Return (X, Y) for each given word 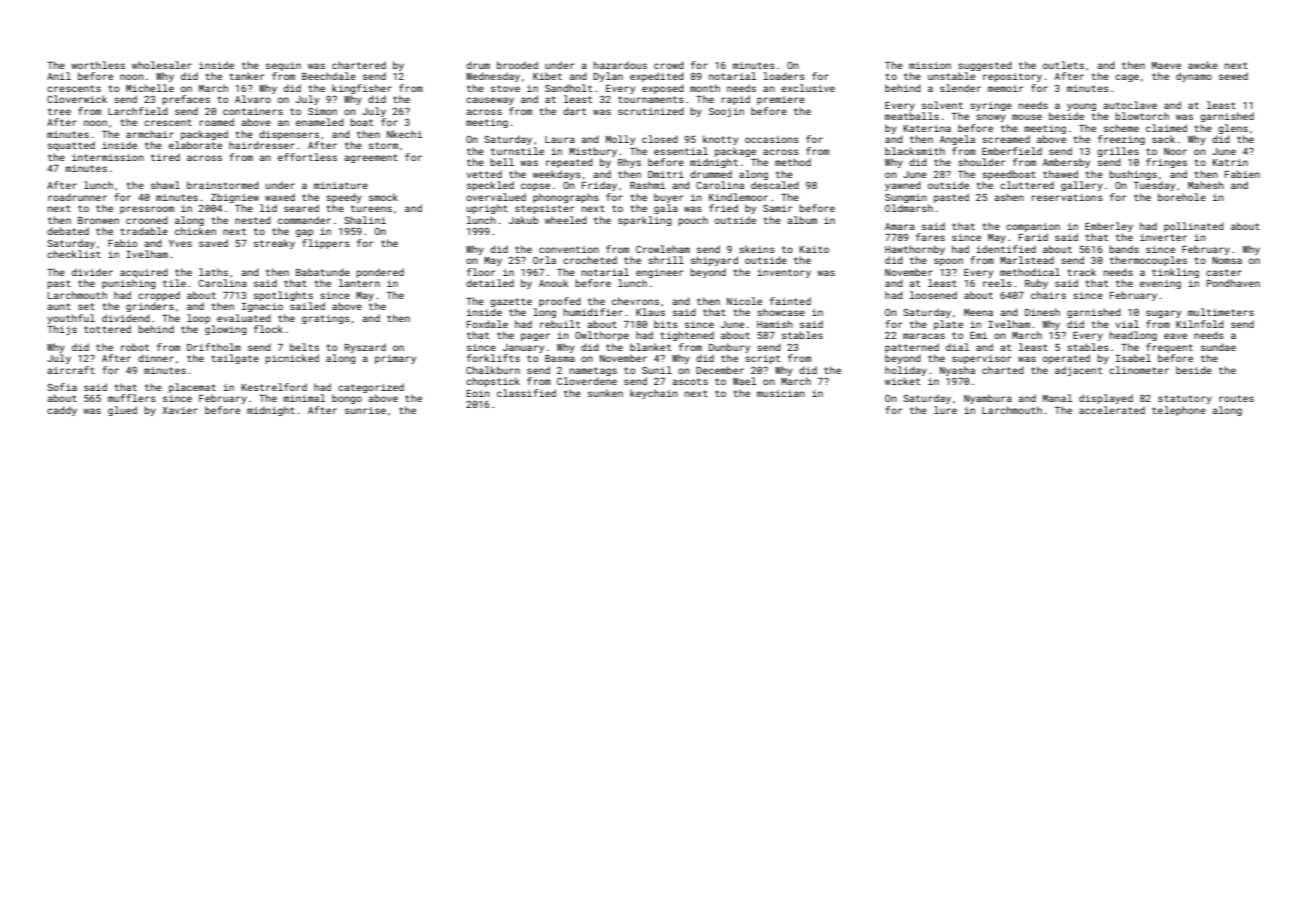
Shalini (365, 220)
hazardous (620, 65)
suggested (985, 66)
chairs (1048, 295)
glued (122, 411)
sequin (283, 66)
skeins (757, 249)
